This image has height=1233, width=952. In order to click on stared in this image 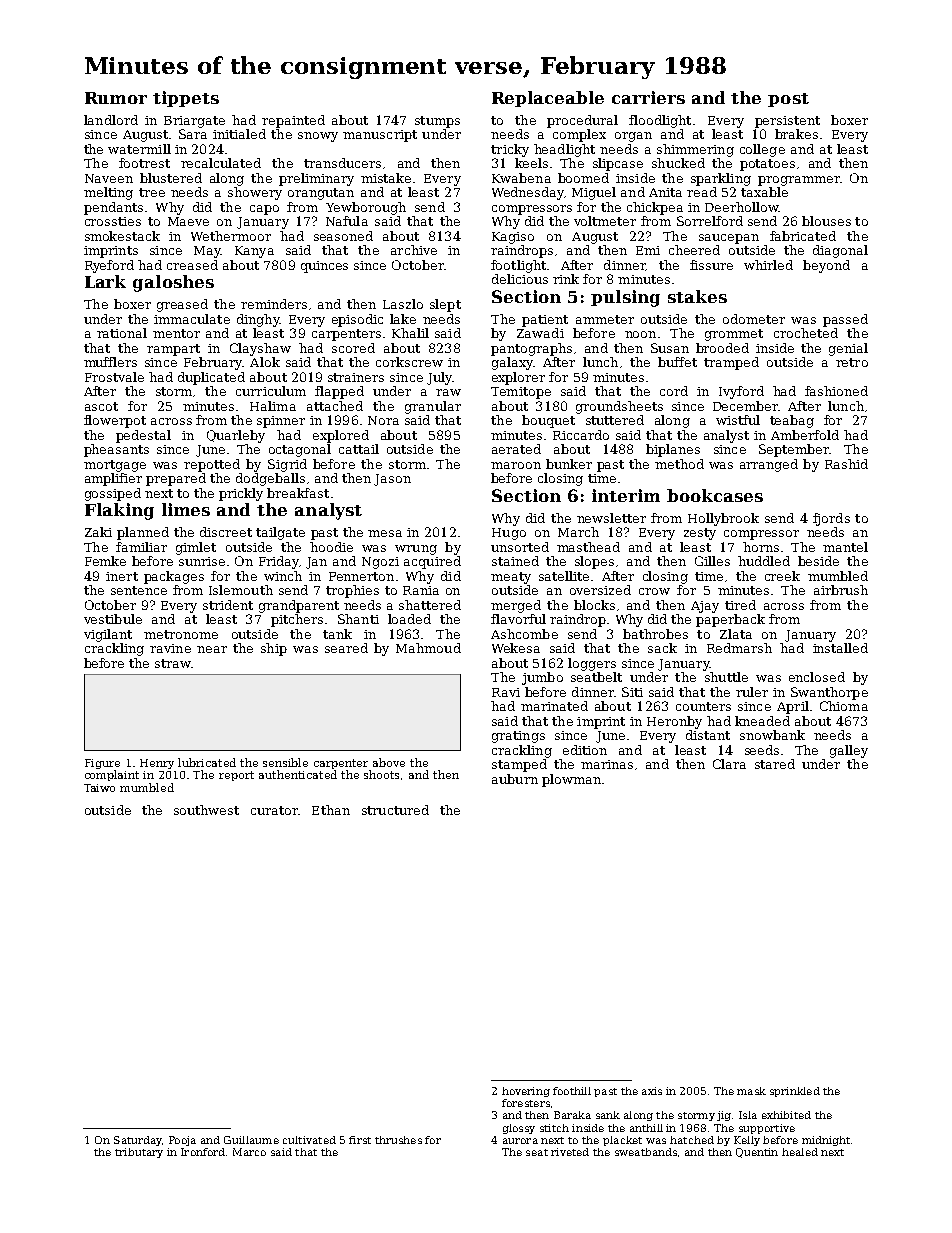, I will do `click(775, 764)`.
